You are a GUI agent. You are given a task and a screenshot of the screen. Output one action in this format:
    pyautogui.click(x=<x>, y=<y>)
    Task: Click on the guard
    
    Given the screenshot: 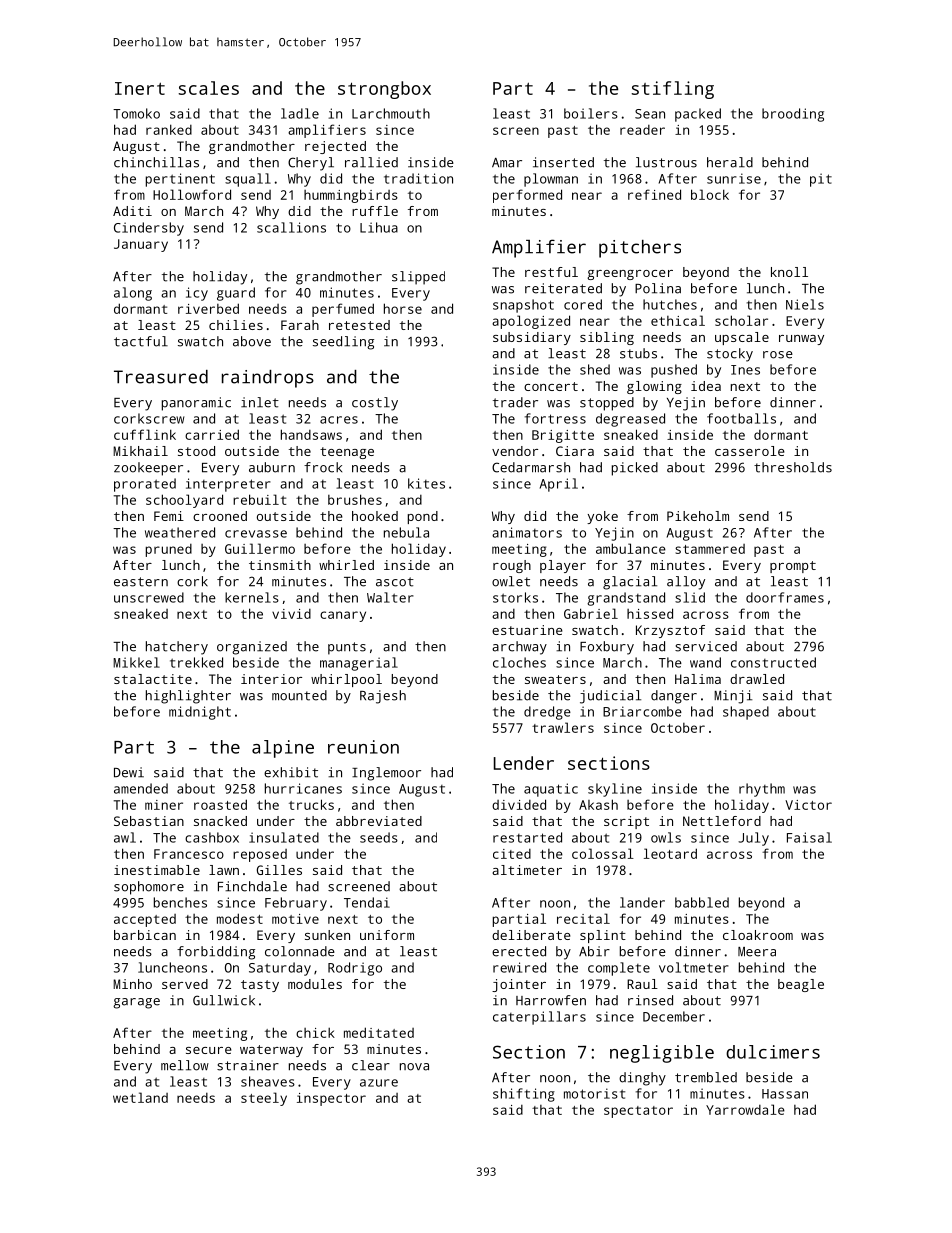 What is the action you would take?
    pyautogui.click(x=236, y=294)
